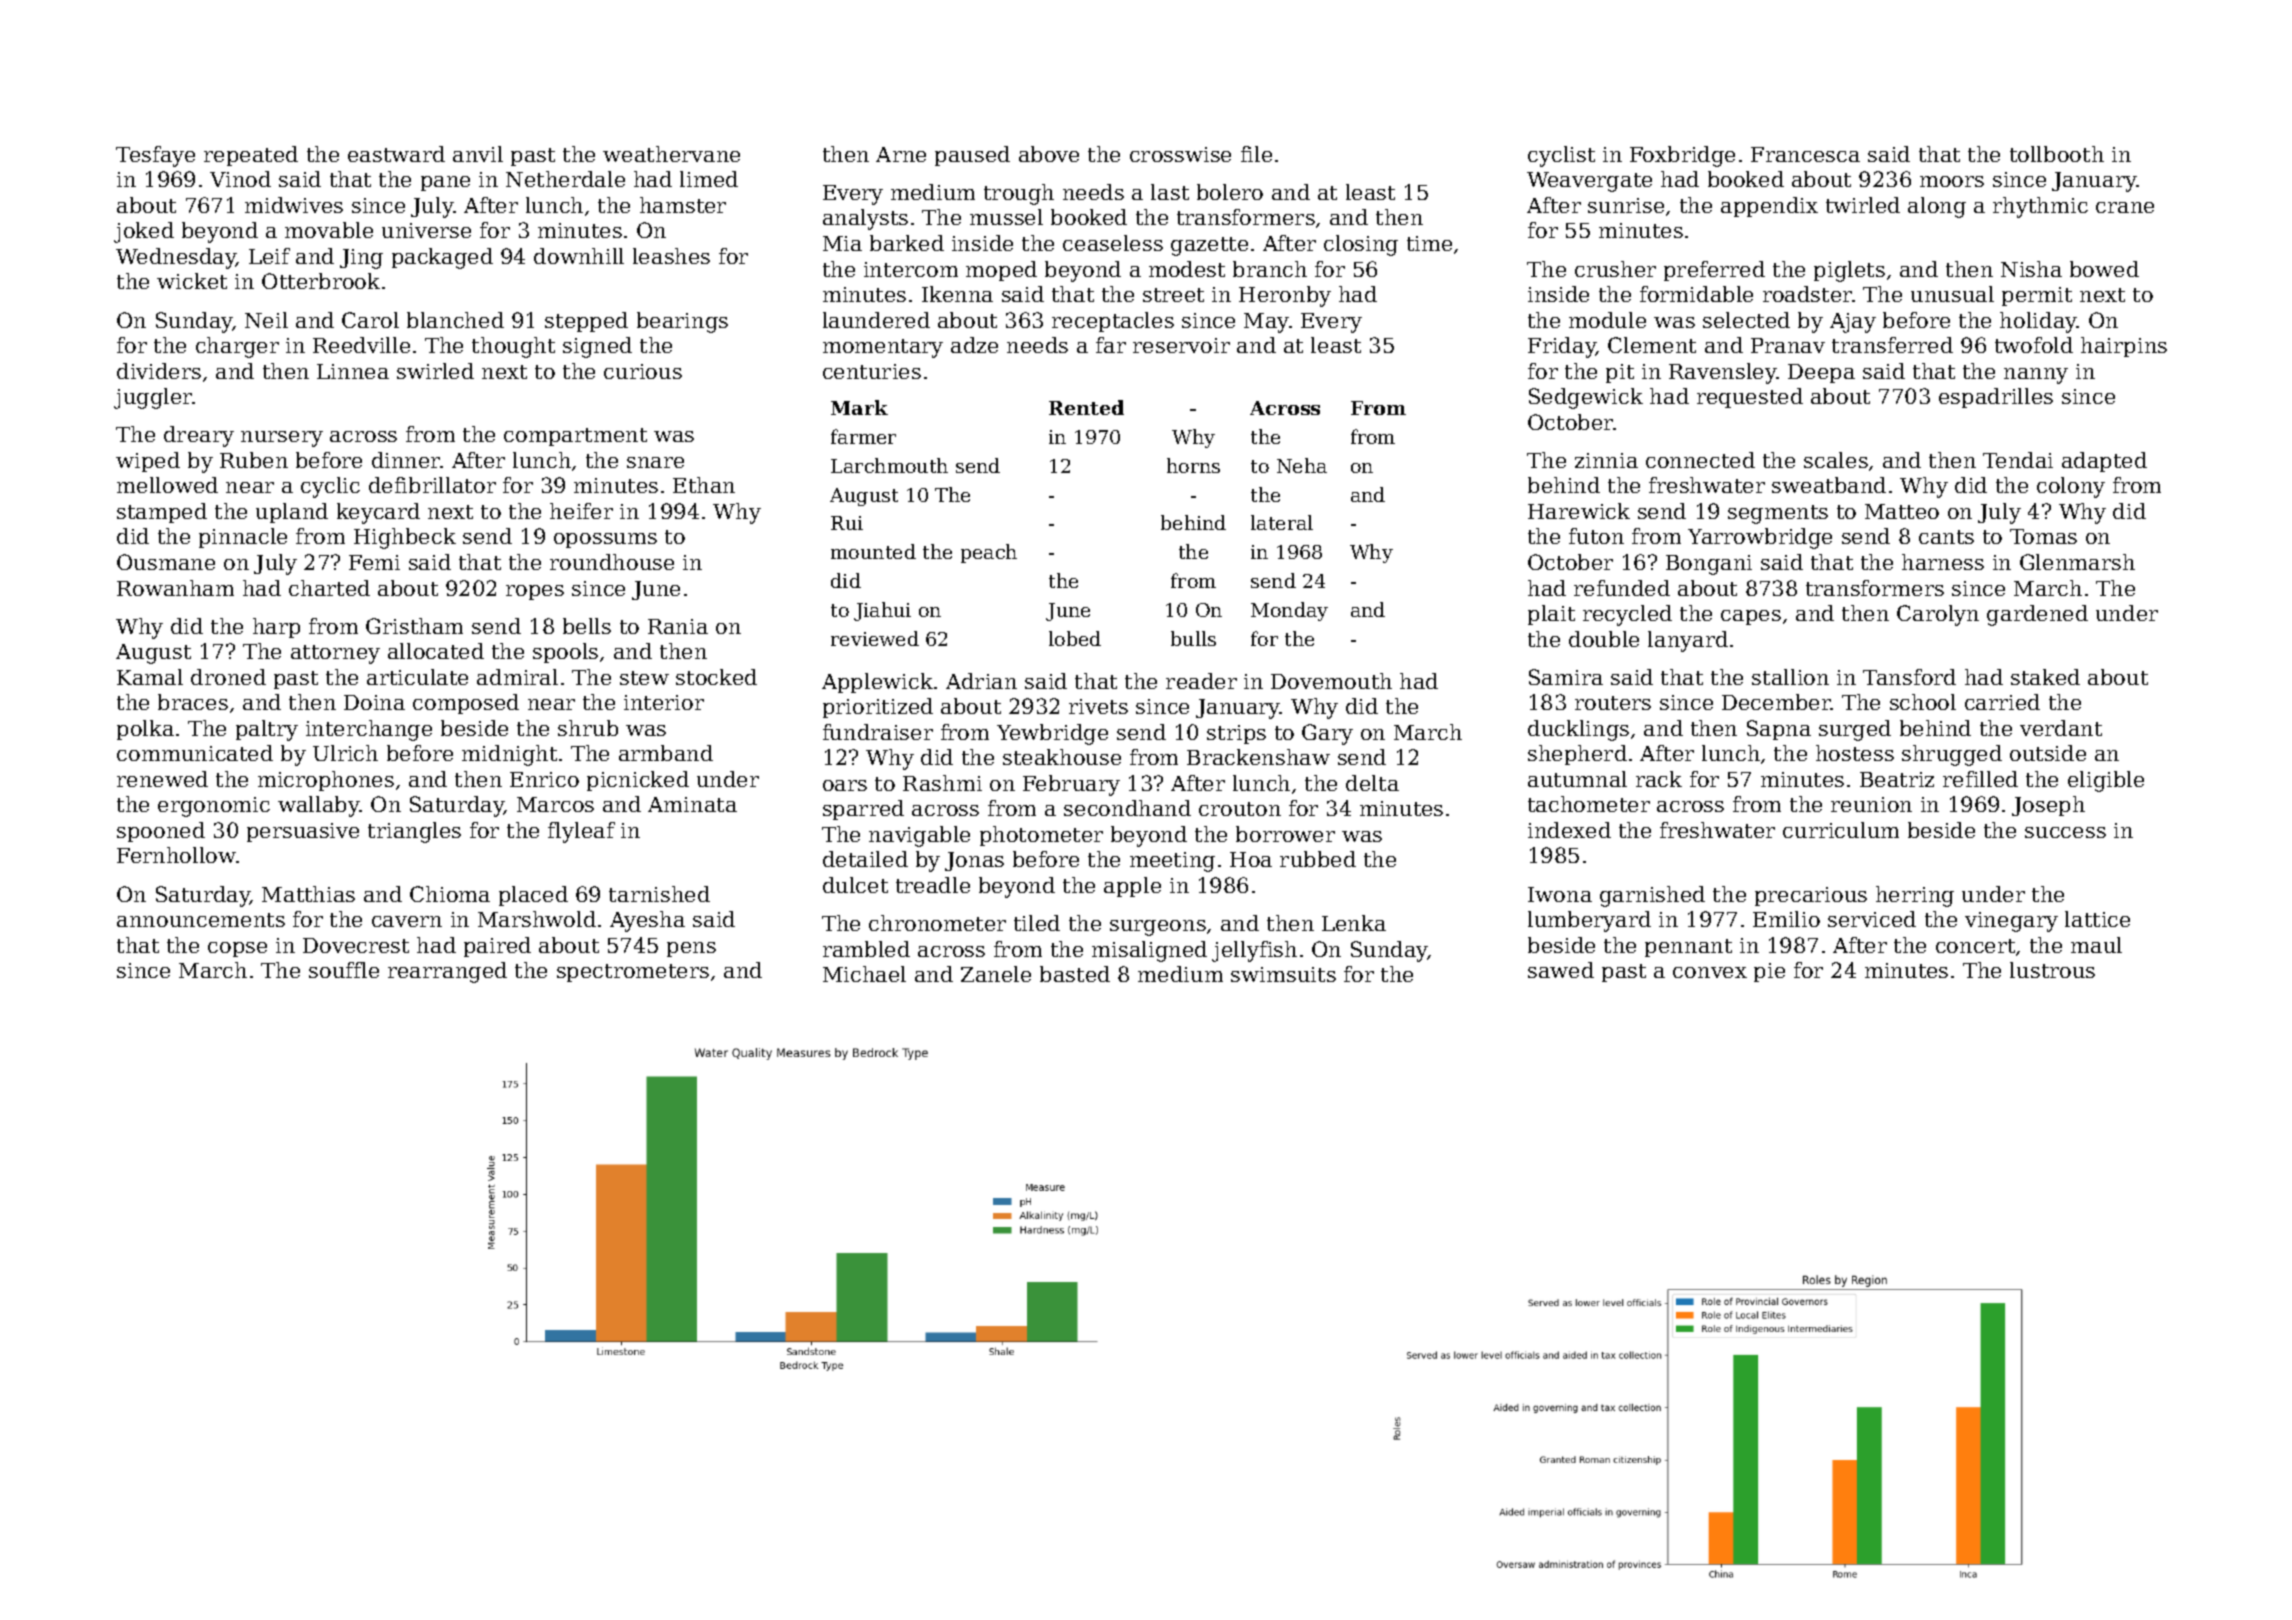 The image size is (2292, 1620). Describe the element at coordinates (873, 551) in the image. I see `mounted` at that location.
